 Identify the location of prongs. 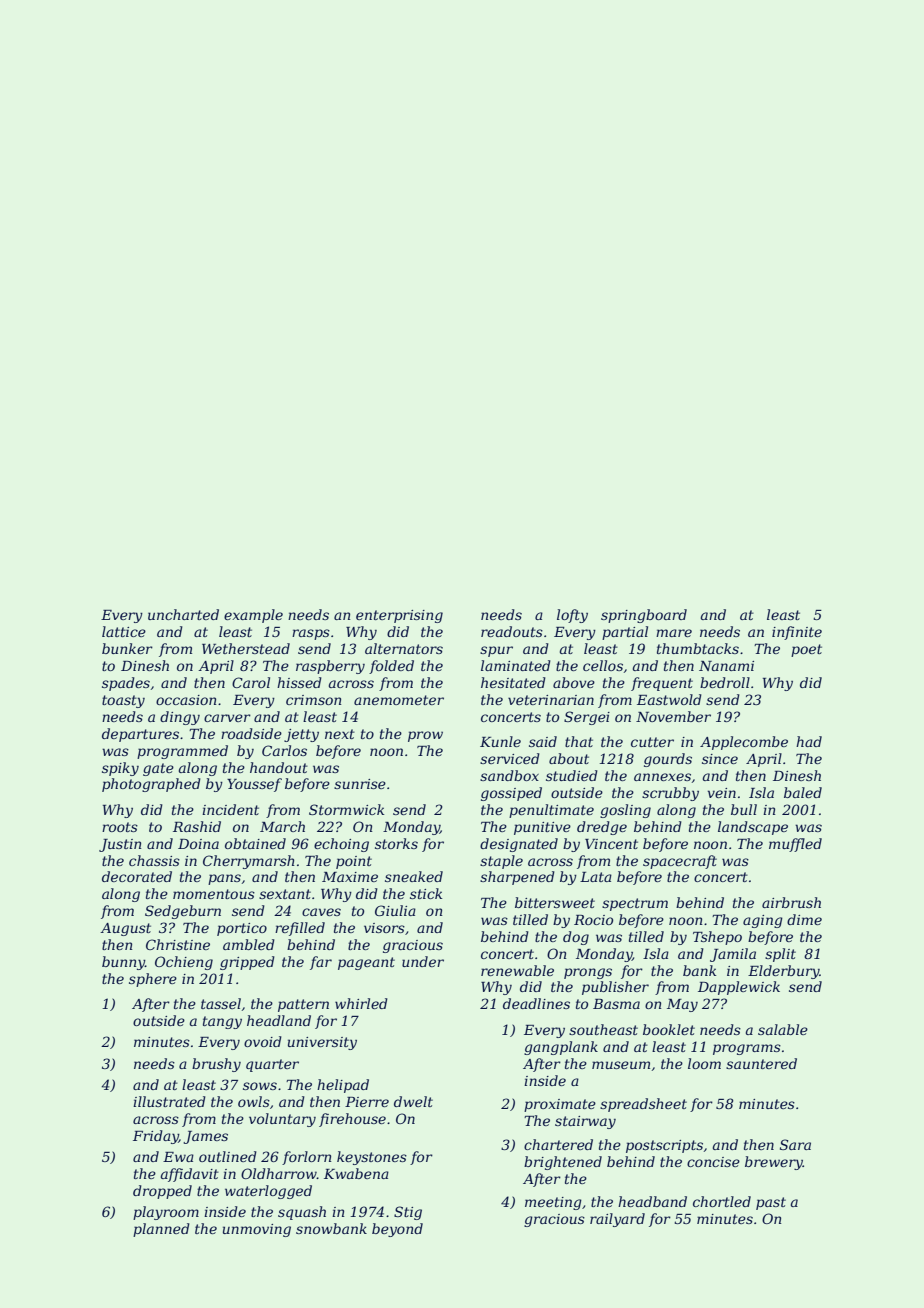
(588, 973).
